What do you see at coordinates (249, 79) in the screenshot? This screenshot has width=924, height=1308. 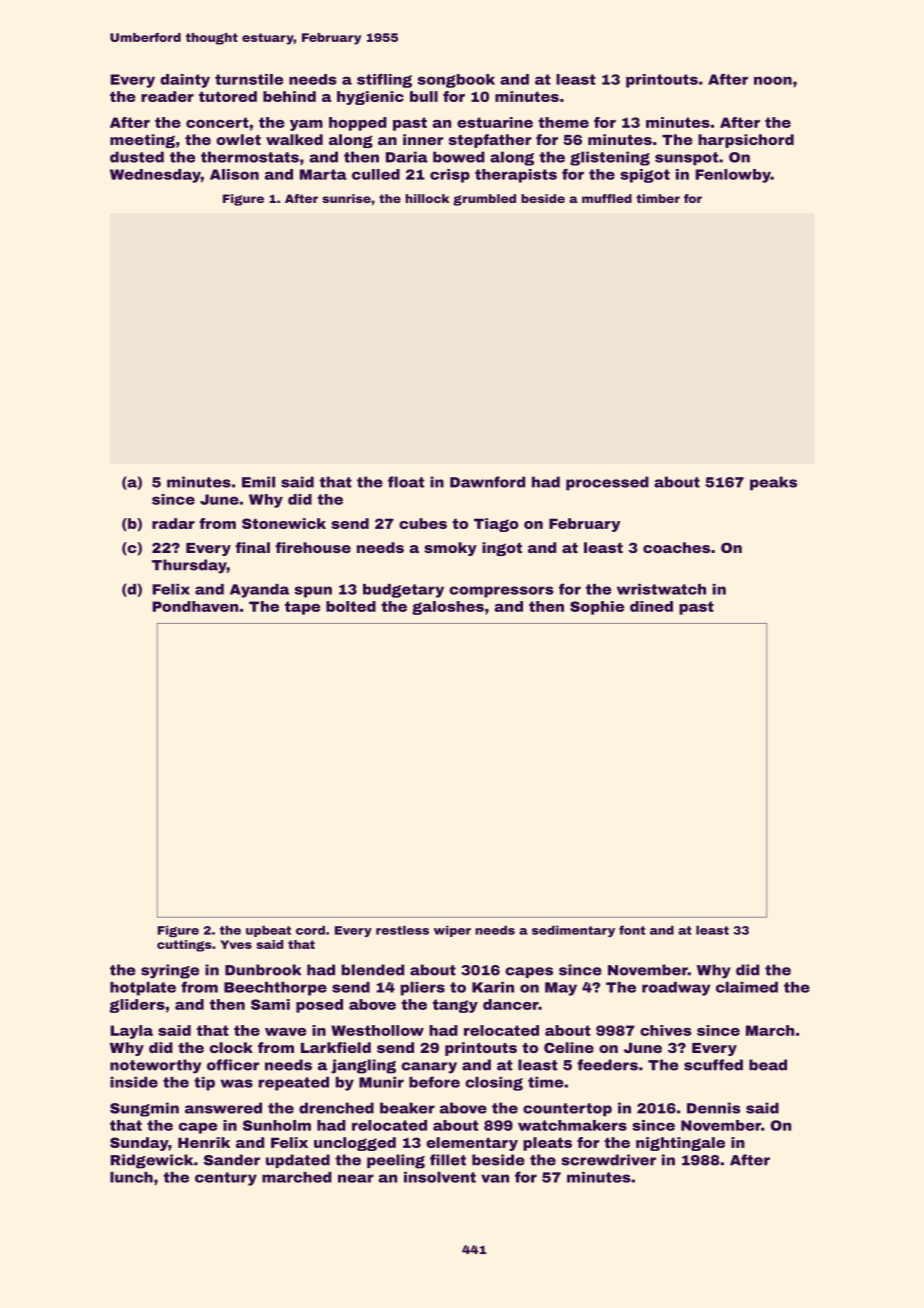 I see `turnstile` at bounding box center [249, 79].
